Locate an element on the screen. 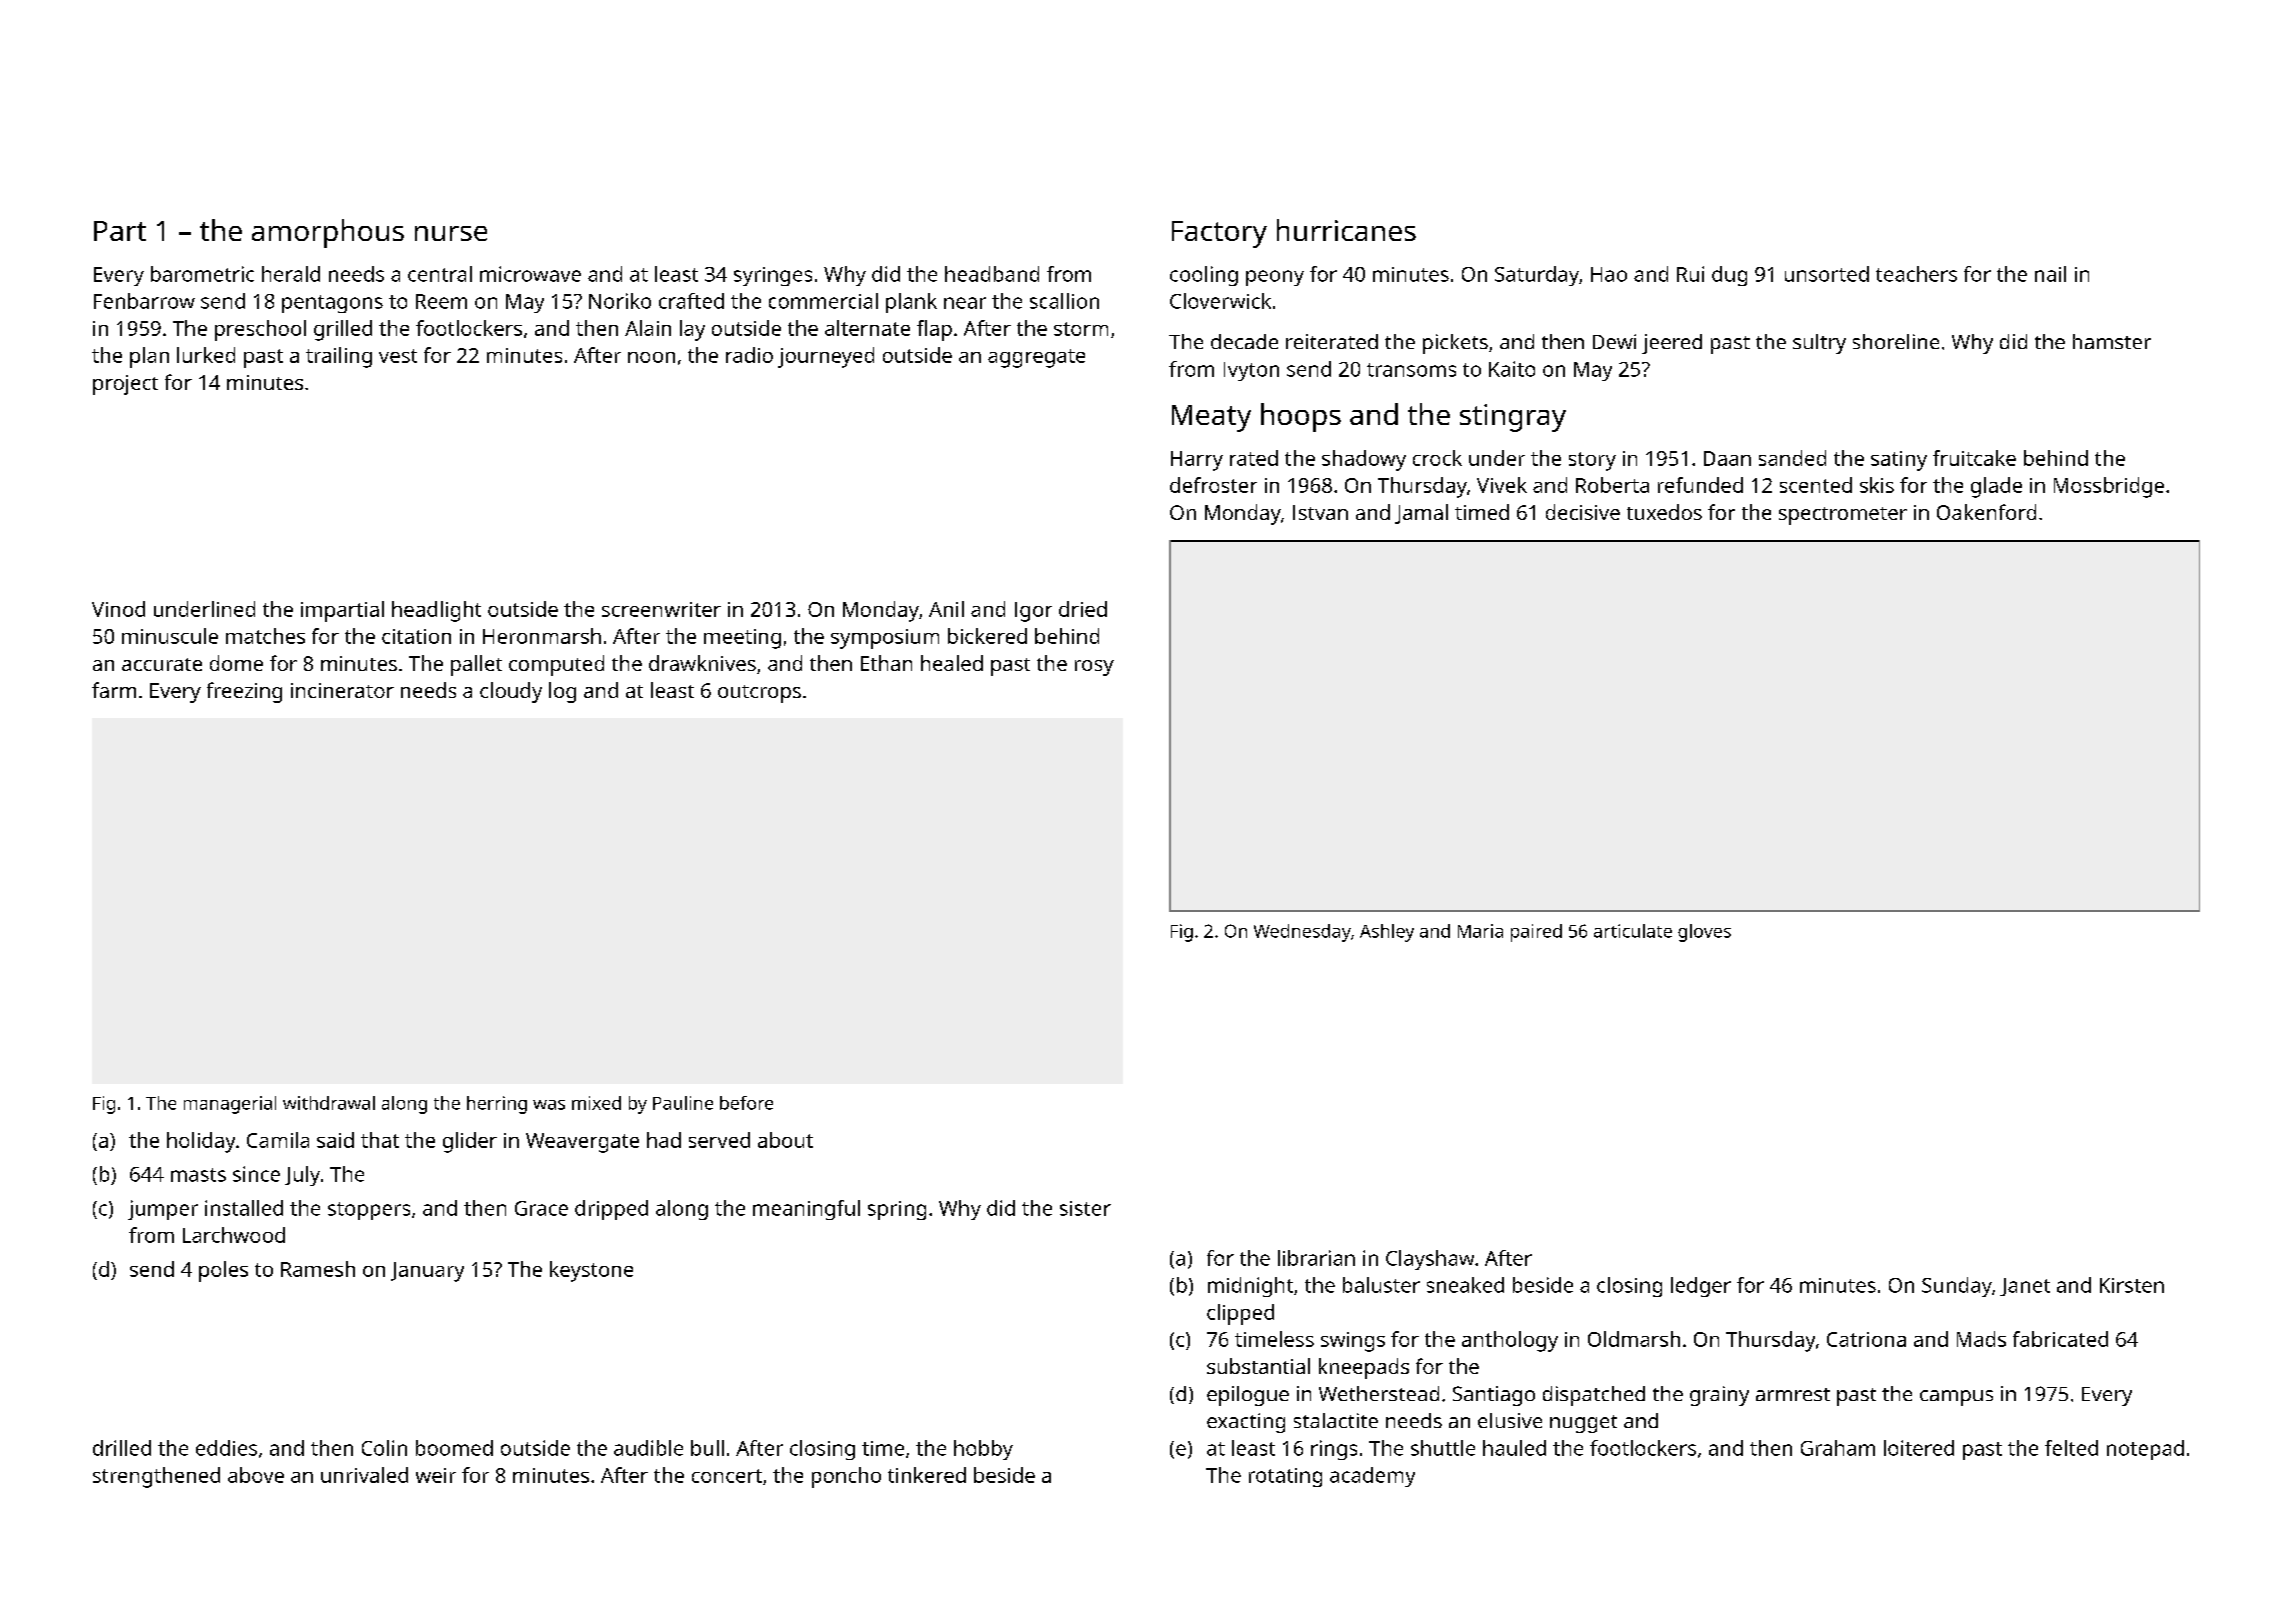 The height and width of the screenshot is (1620, 2292). sister is located at coordinates (1085, 1208).
